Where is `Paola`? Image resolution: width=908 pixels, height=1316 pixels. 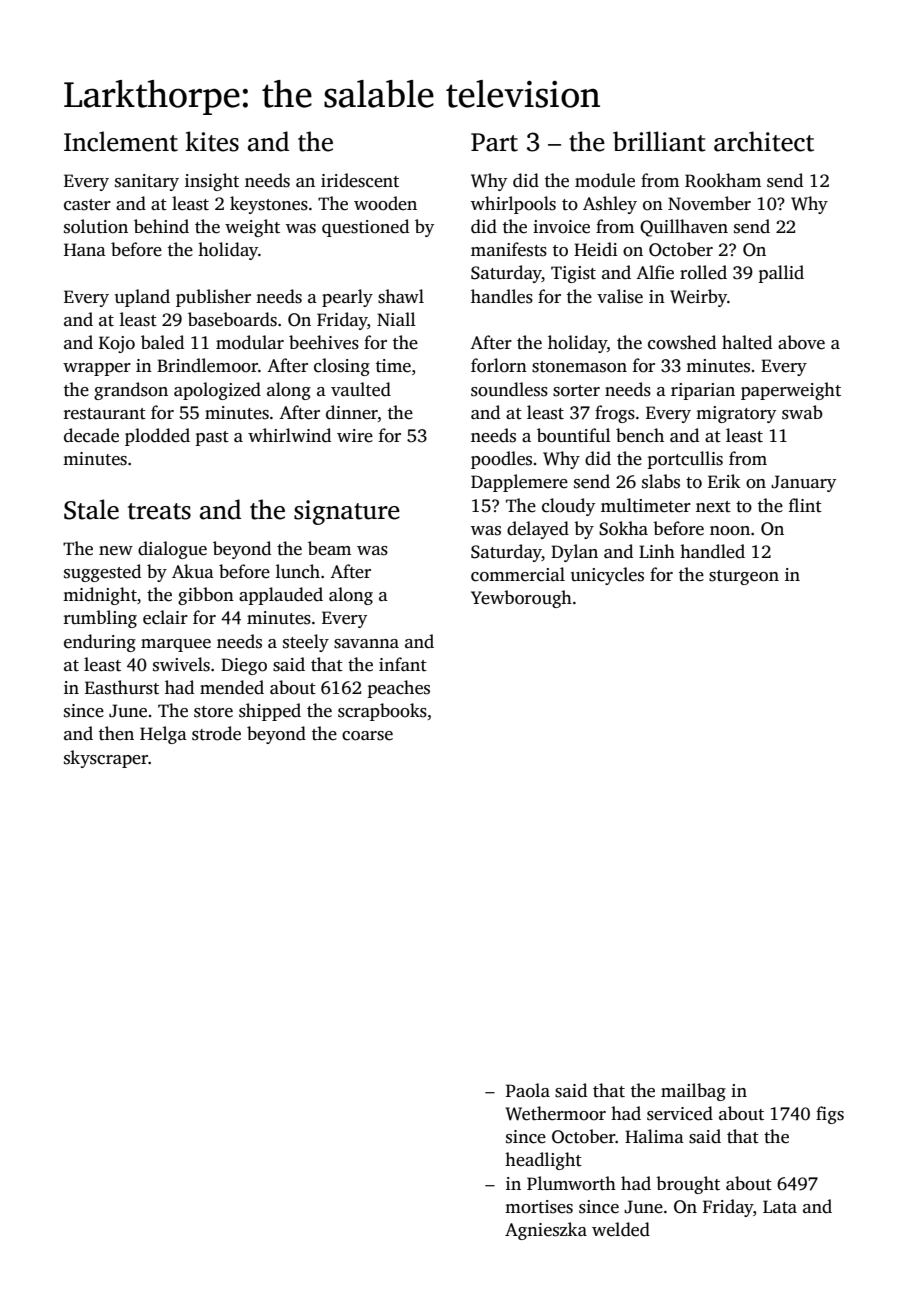
Paola is located at coordinates (528, 1090).
